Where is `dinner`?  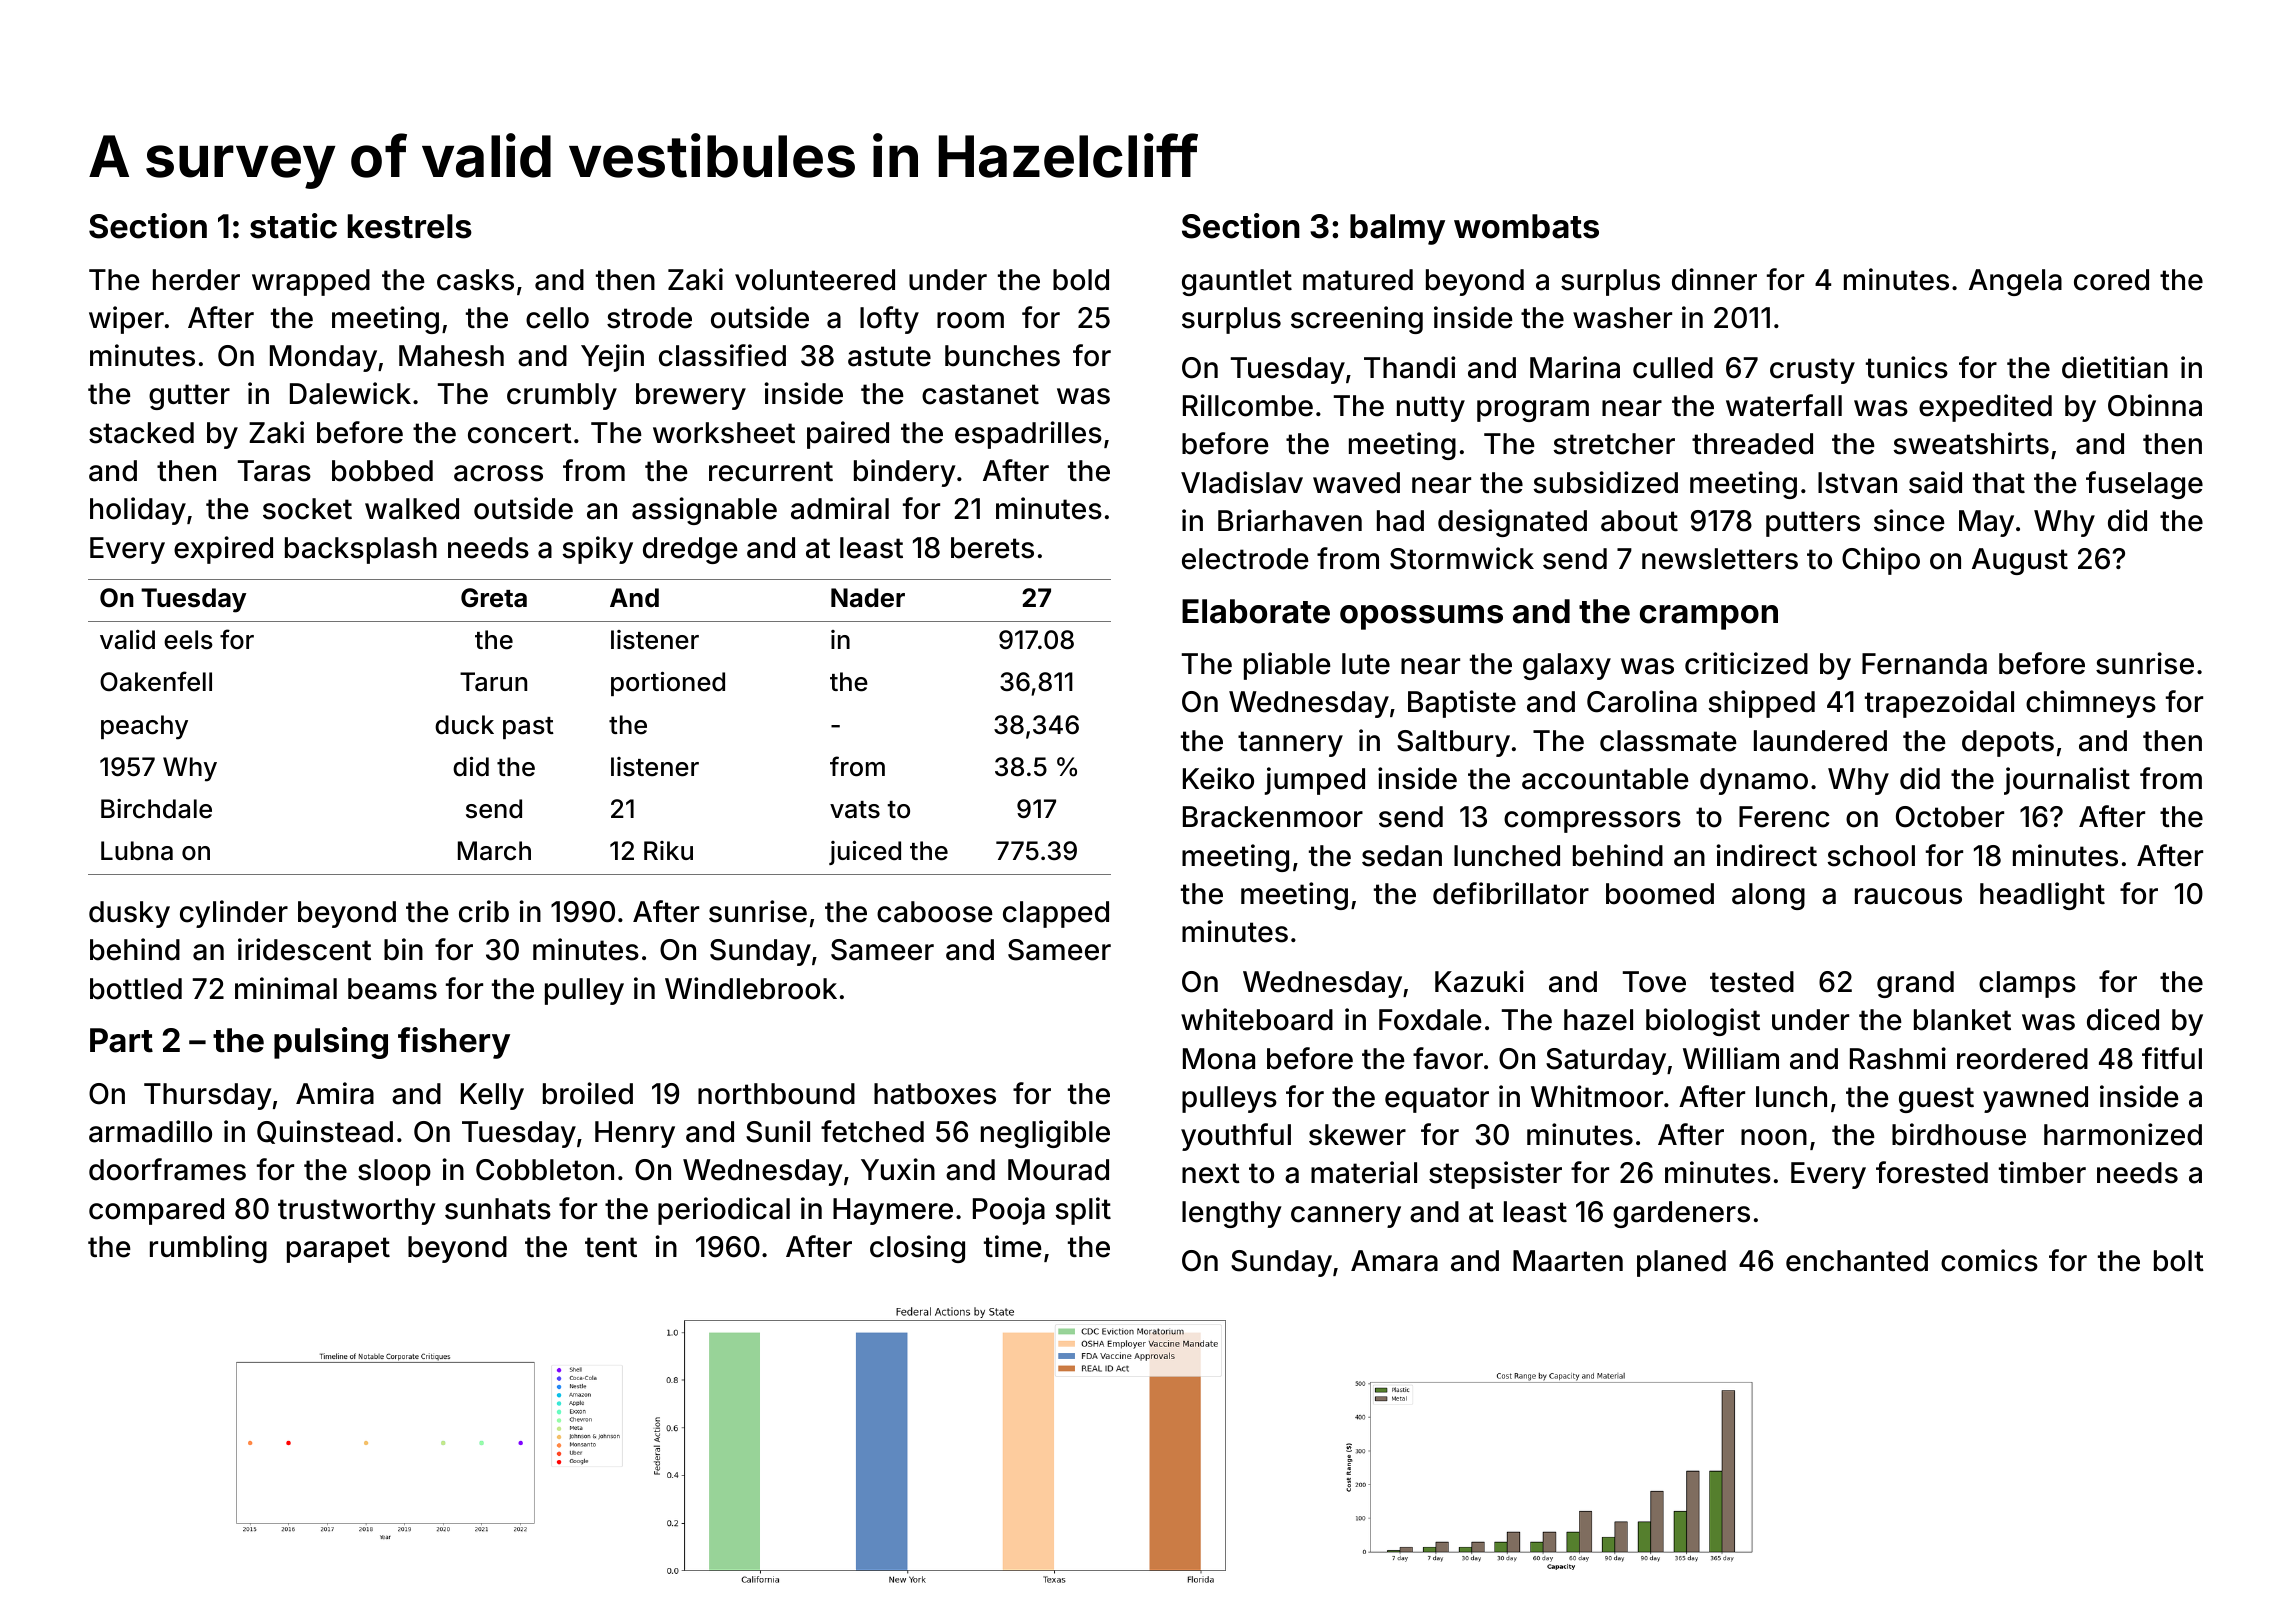
dinner is located at coordinates (1714, 279).
